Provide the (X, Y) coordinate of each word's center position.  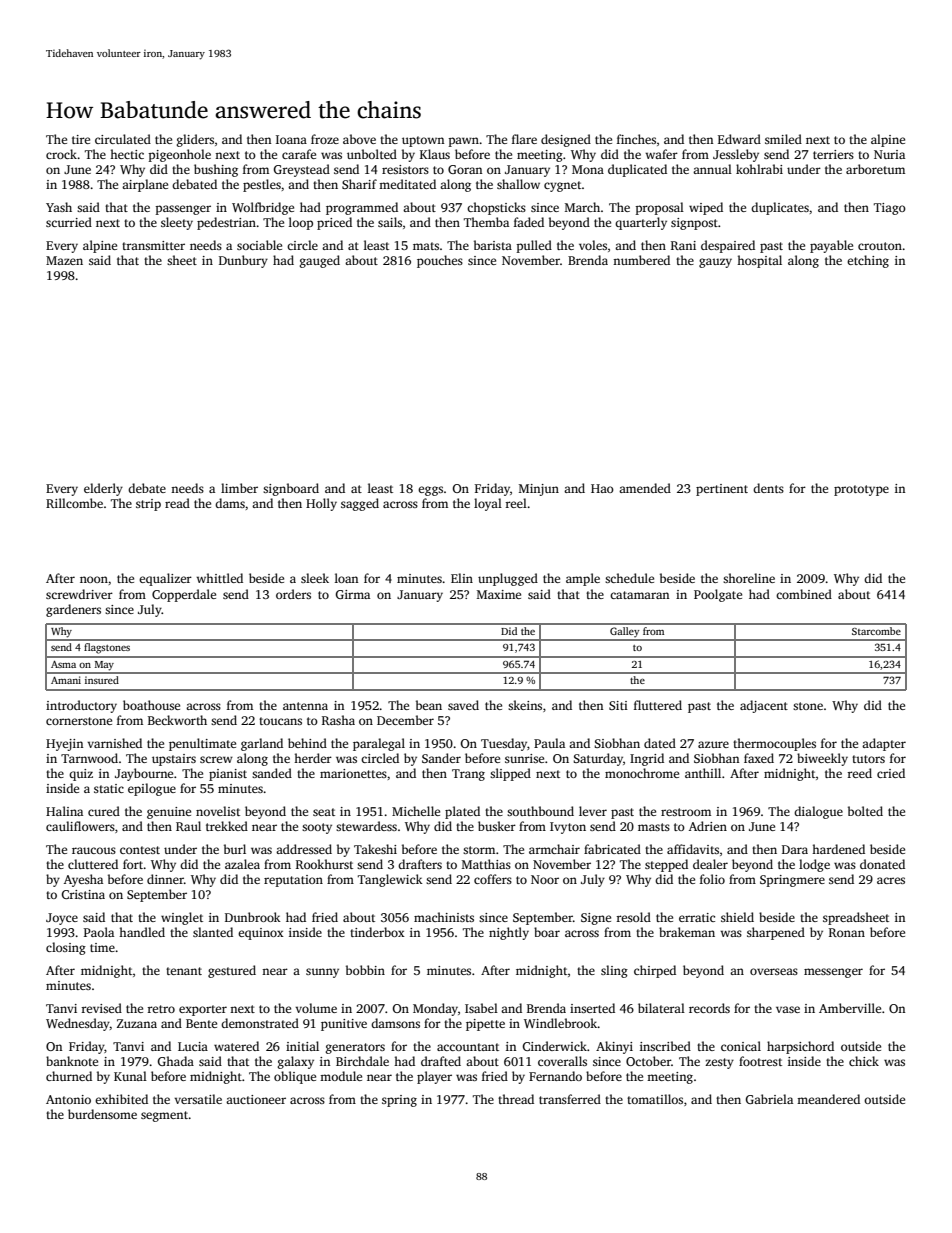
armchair (554, 849)
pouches (440, 261)
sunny (322, 973)
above (359, 139)
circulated (123, 139)
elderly (103, 489)
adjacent (764, 706)
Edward (739, 139)
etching (868, 261)
